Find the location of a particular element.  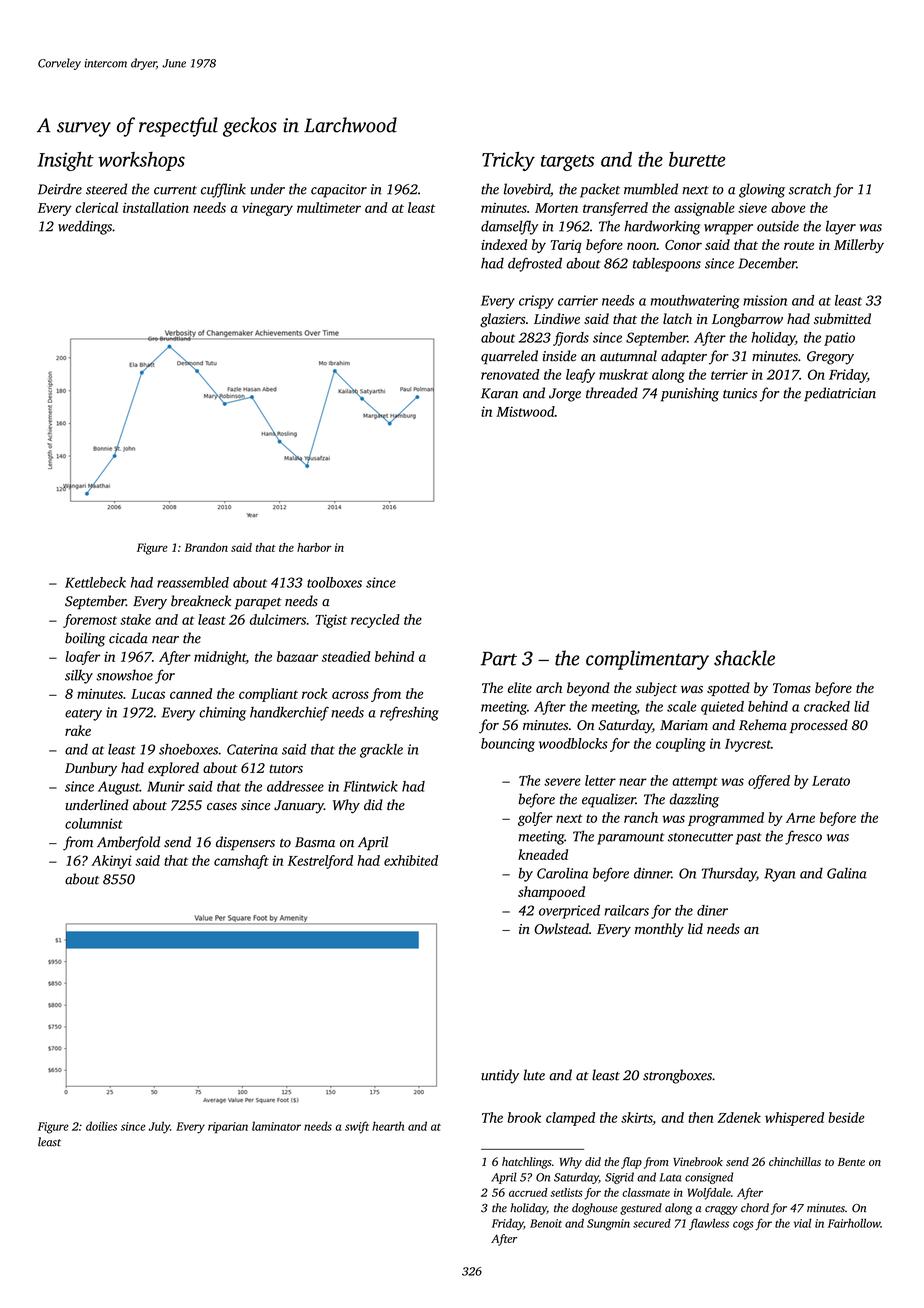

elite is located at coordinates (520, 687).
